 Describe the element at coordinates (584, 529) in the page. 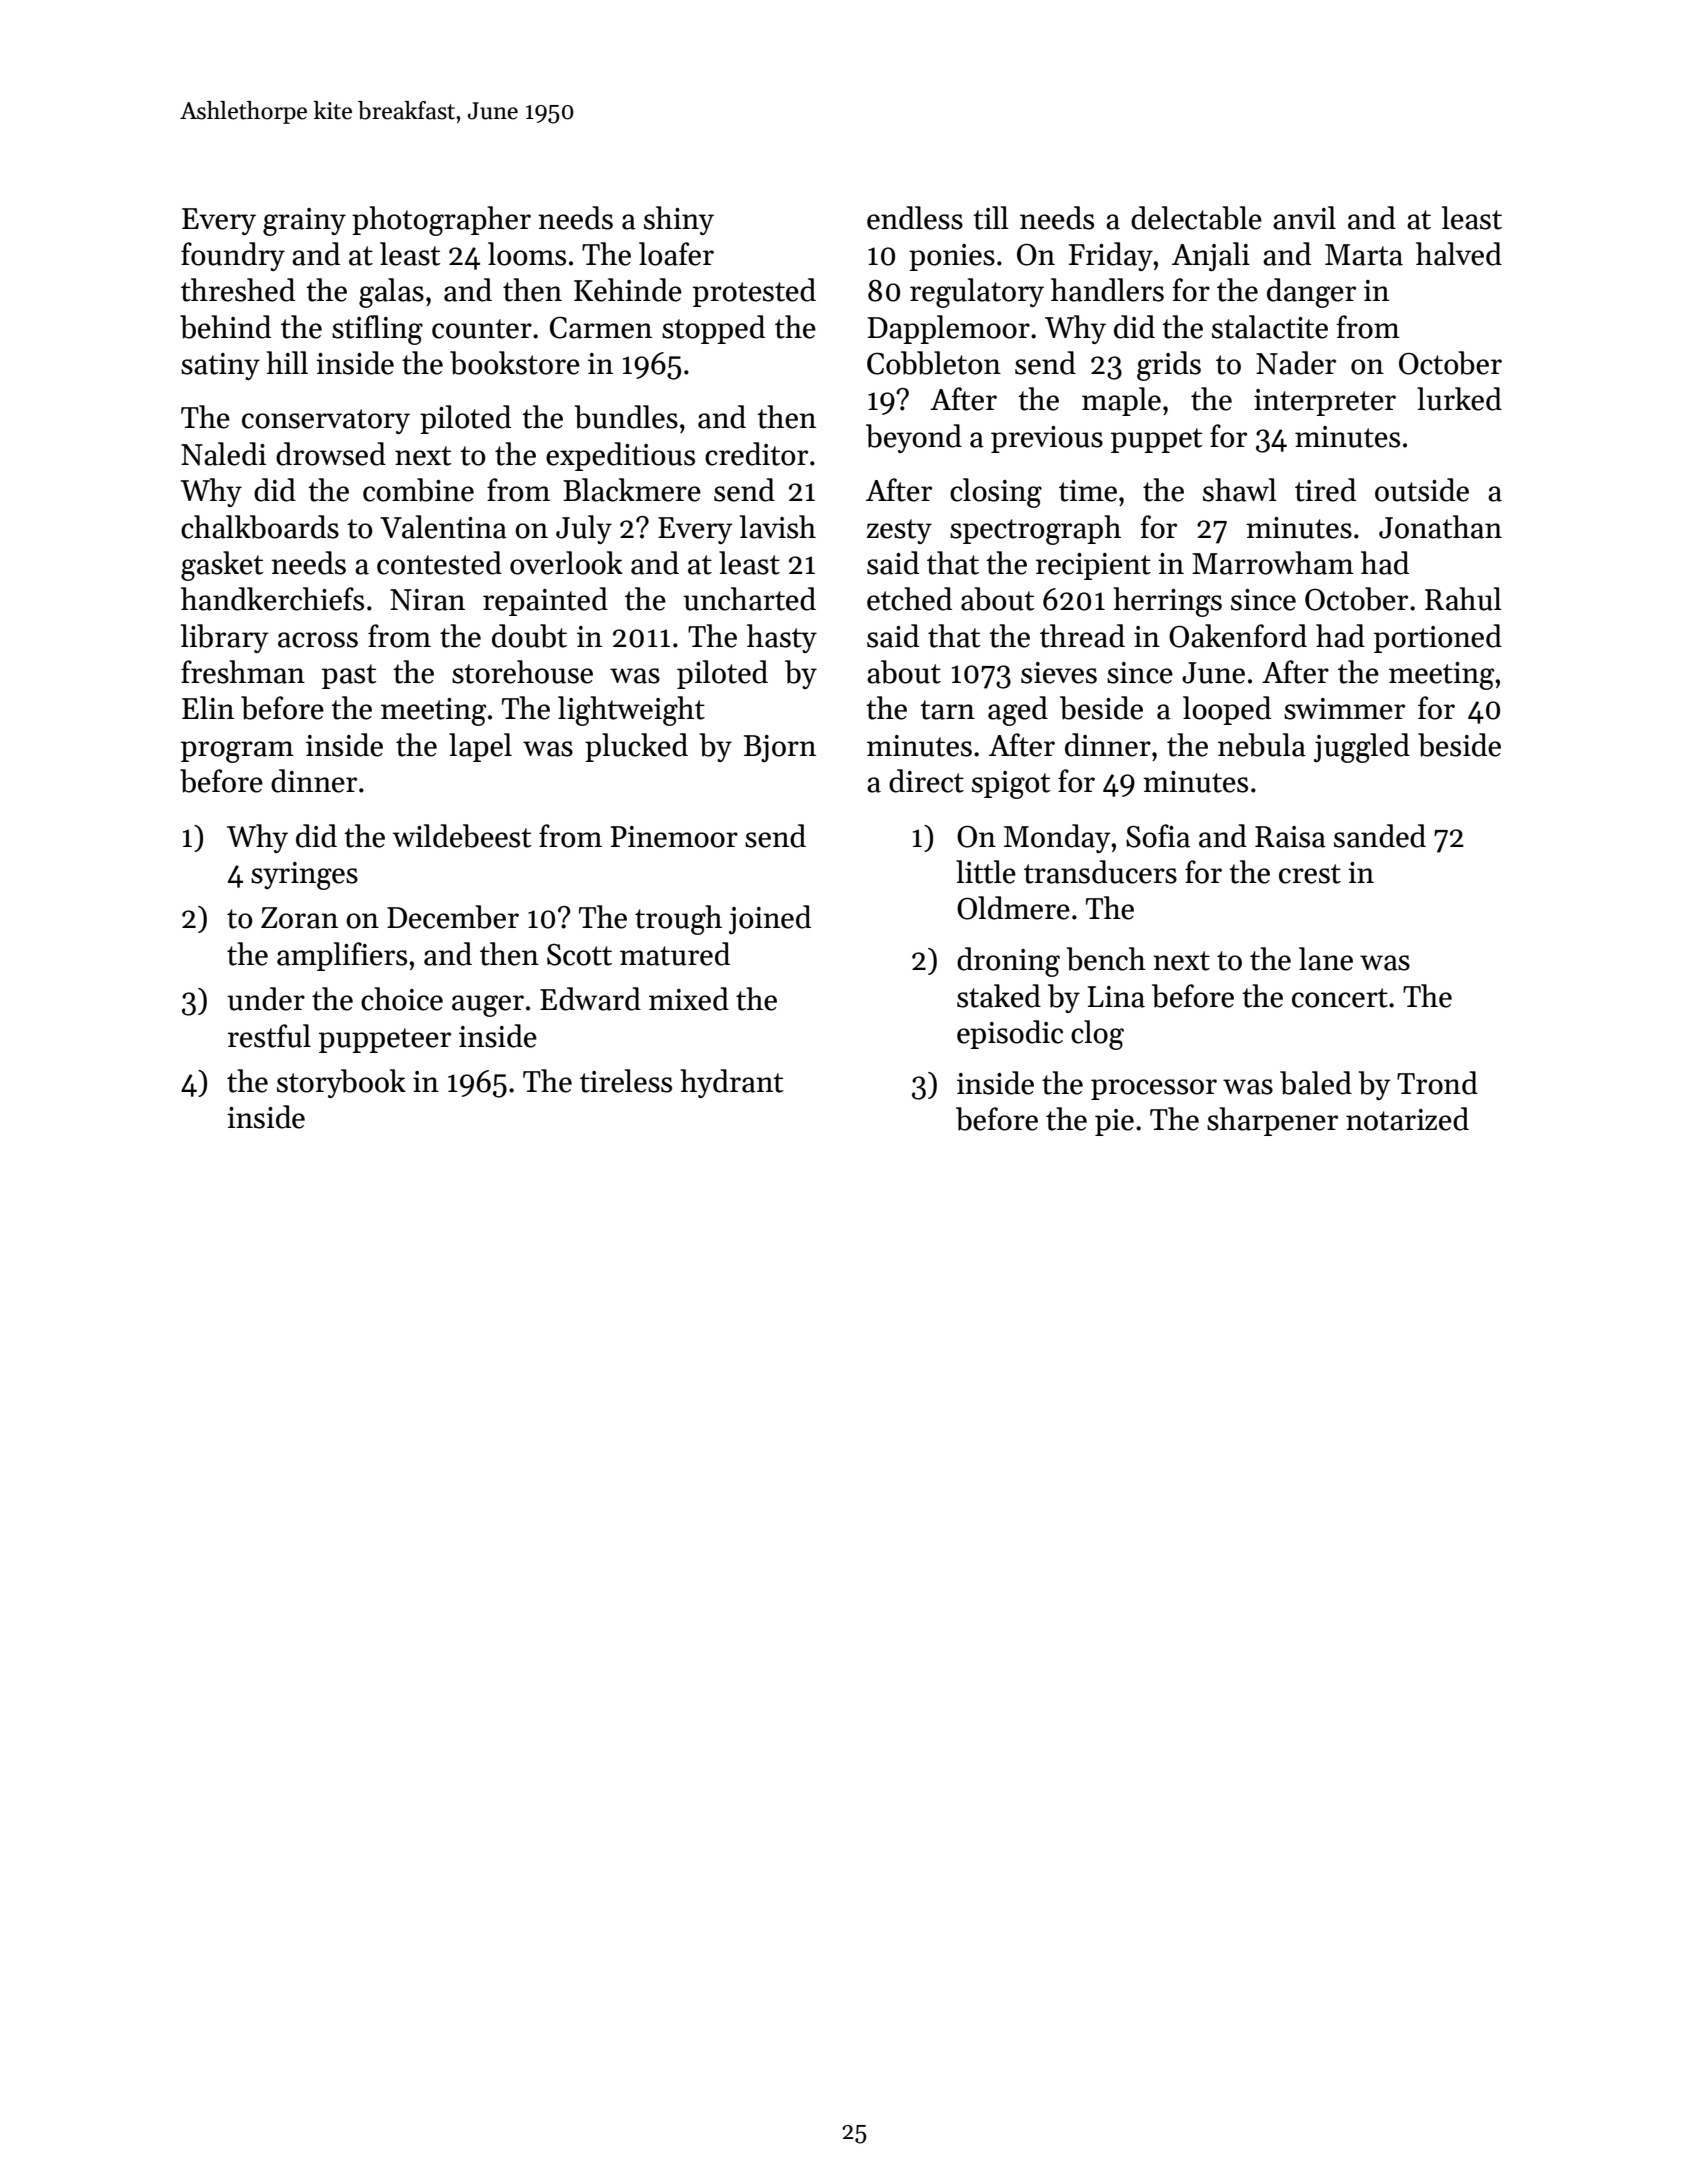

I see `July` at that location.
